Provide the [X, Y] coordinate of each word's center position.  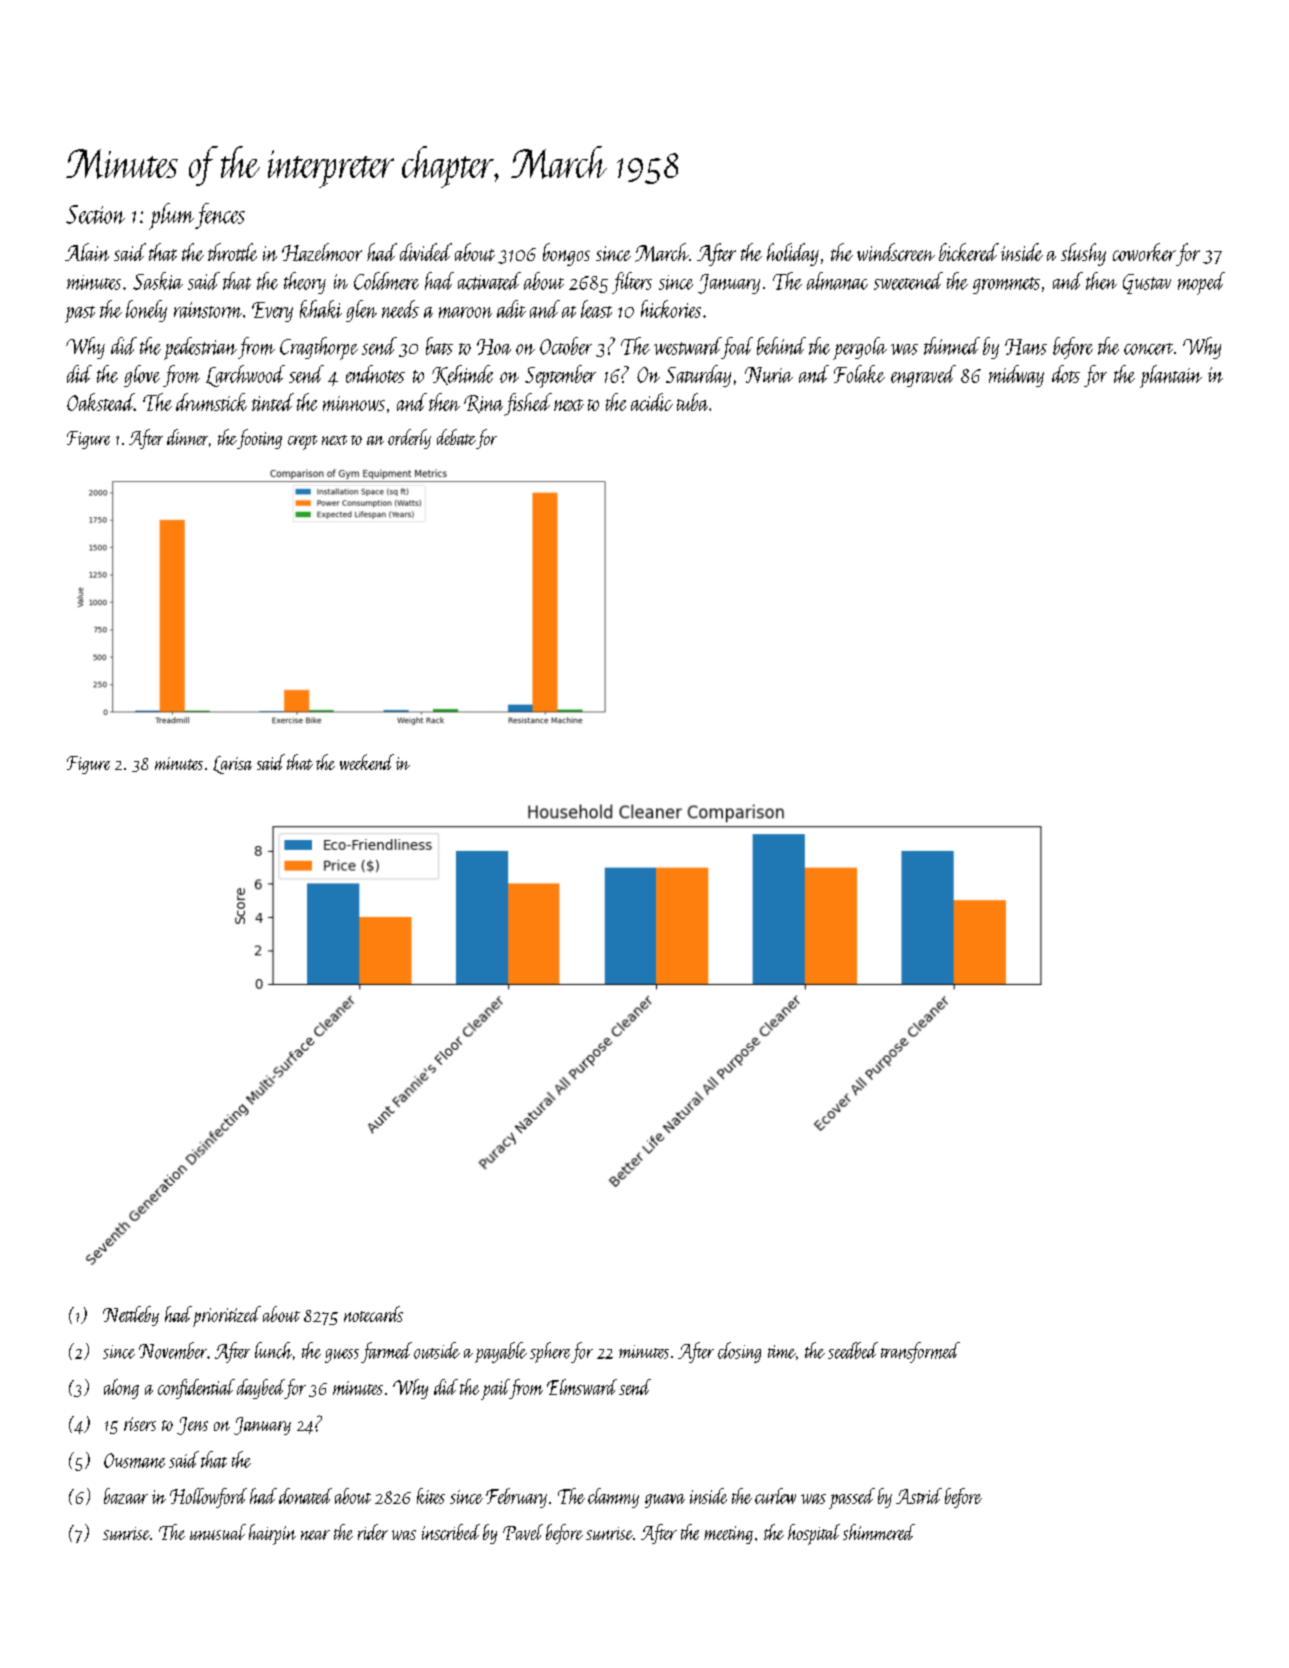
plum [171, 216]
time [782, 1352]
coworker [1144, 252]
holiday [793, 254]
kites [431, 1496]
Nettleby [131, 1316]
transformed [920, 1352]
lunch [273, 1350]
